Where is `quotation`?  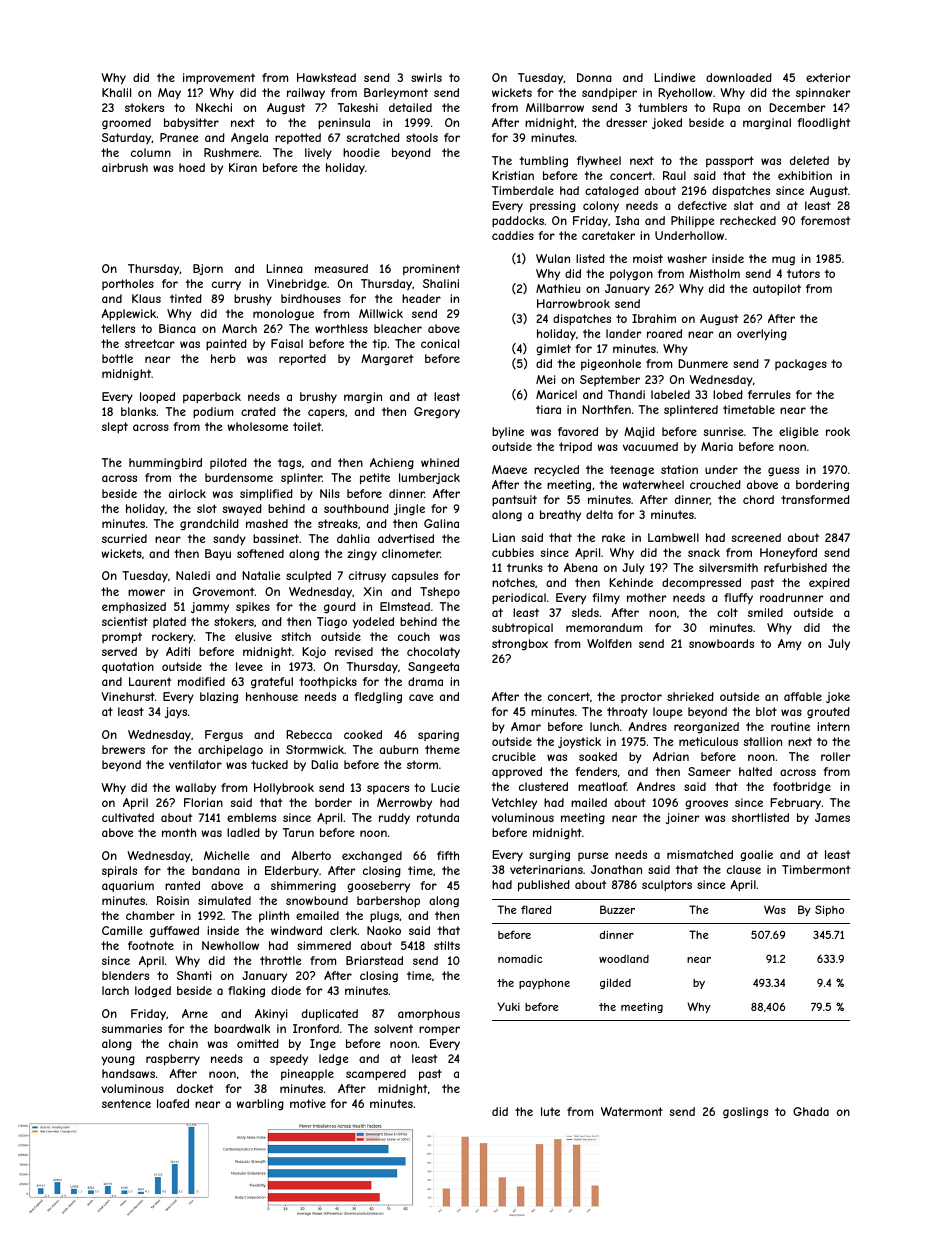
quotation is located at coordinates (128, 667).
